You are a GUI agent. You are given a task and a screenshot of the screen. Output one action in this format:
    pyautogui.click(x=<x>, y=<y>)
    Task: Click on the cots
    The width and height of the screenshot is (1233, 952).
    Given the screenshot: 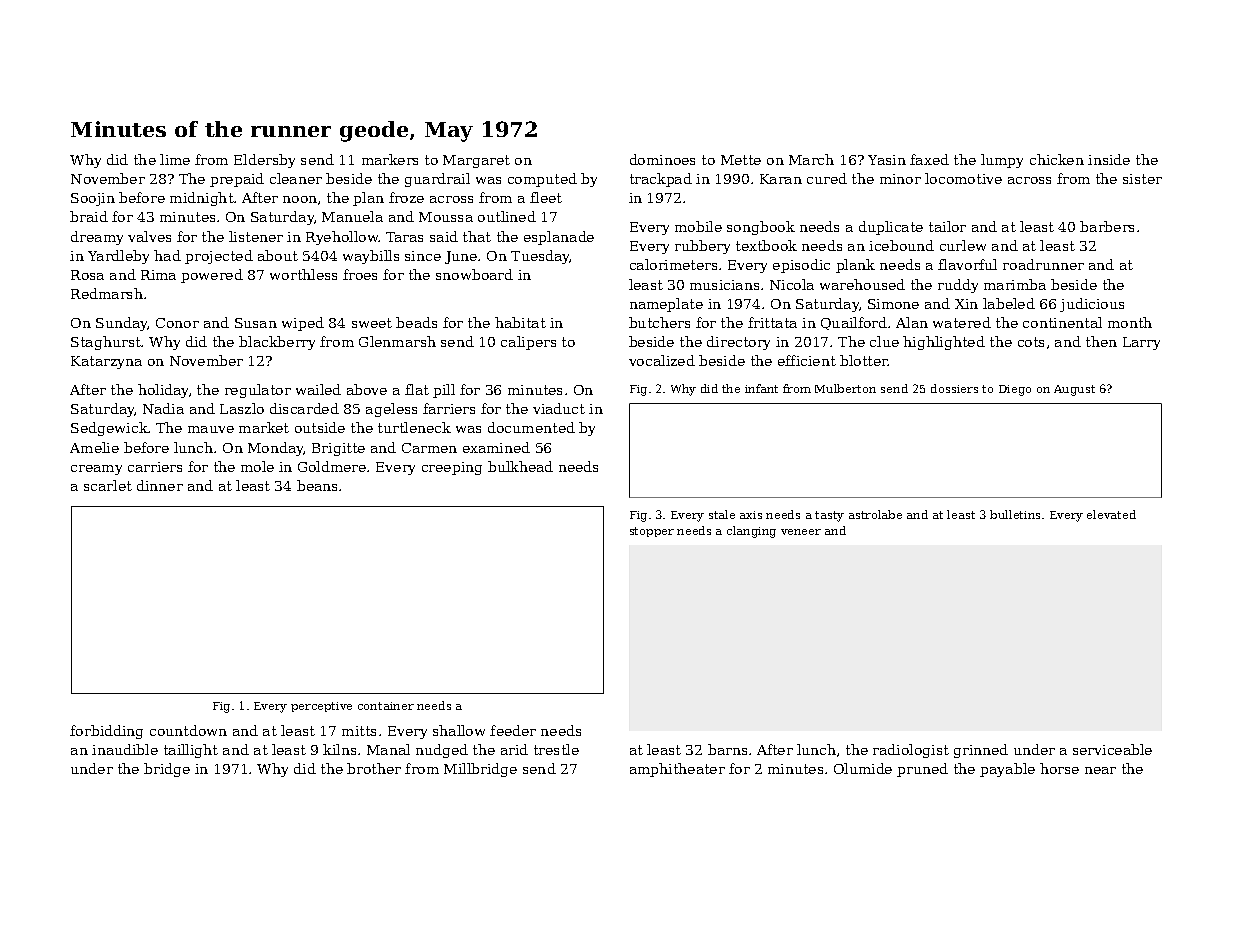 What is the action you would take?
    pyautogui.click(x=1031, y=342)
